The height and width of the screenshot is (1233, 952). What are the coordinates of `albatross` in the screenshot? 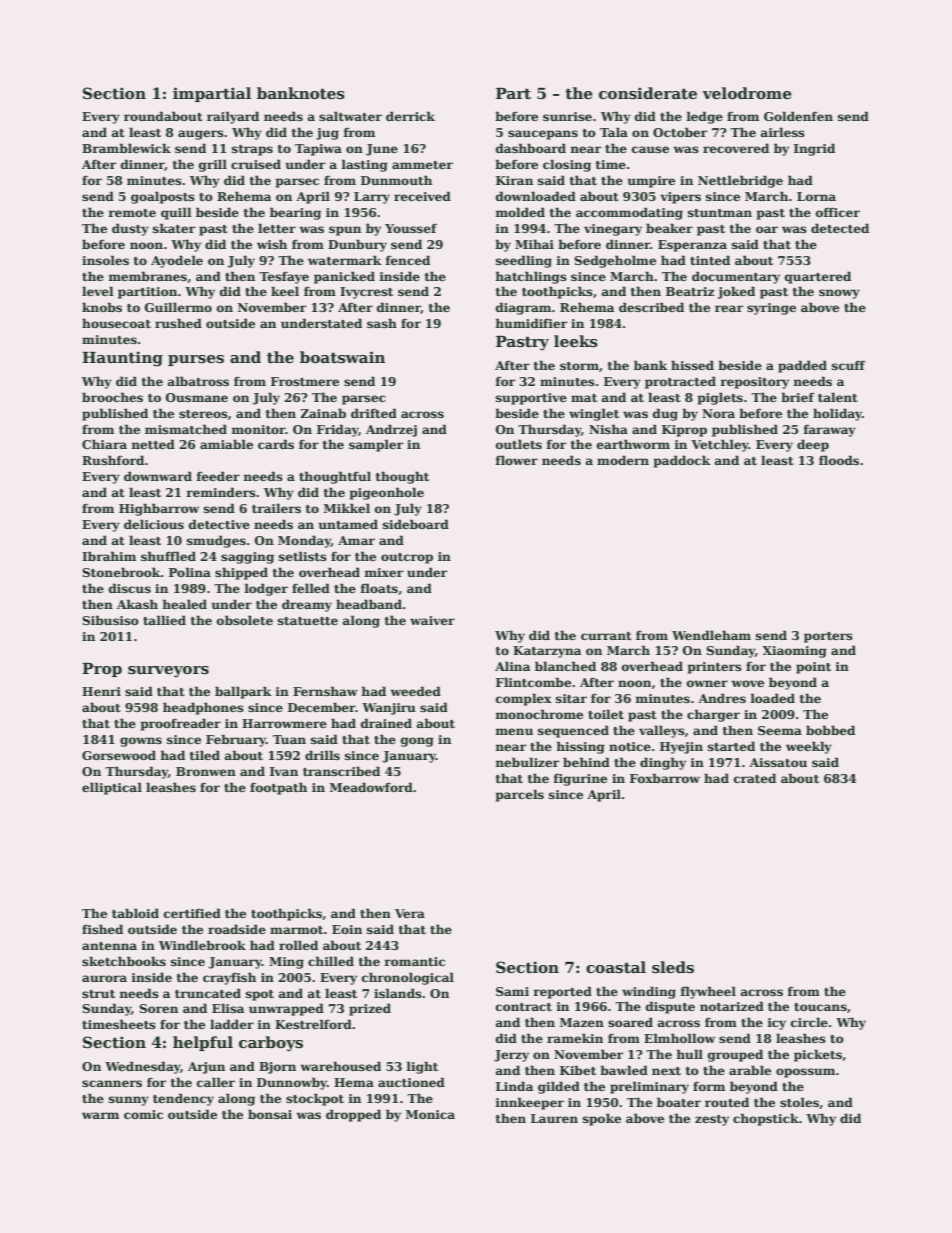 It's located at (198, 381).
